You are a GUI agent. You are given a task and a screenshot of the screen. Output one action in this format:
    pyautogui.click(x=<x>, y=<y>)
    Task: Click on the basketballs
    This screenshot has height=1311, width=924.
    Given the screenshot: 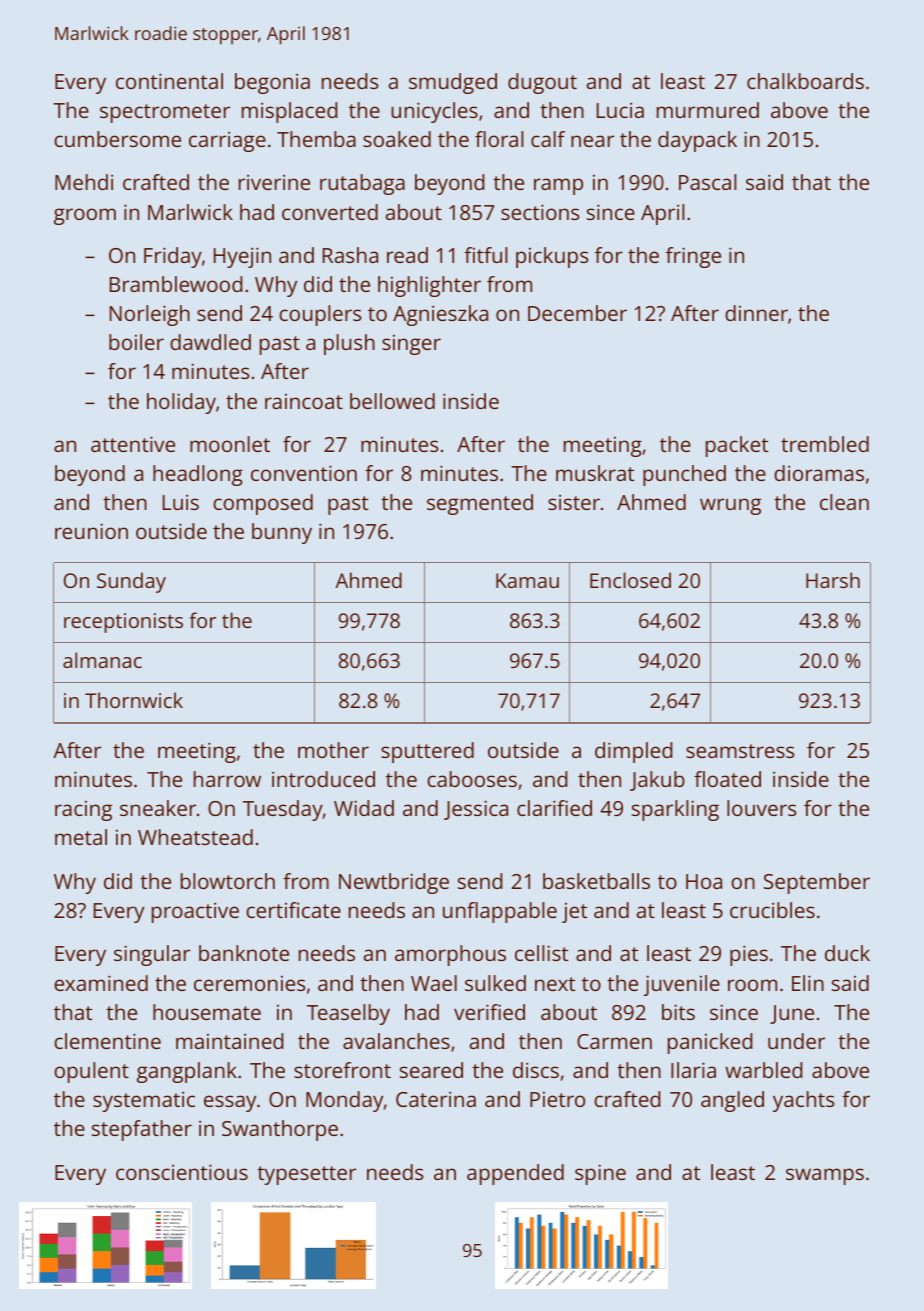 What is the action you would take?
    pyautogui.click(x=596, y=881)
